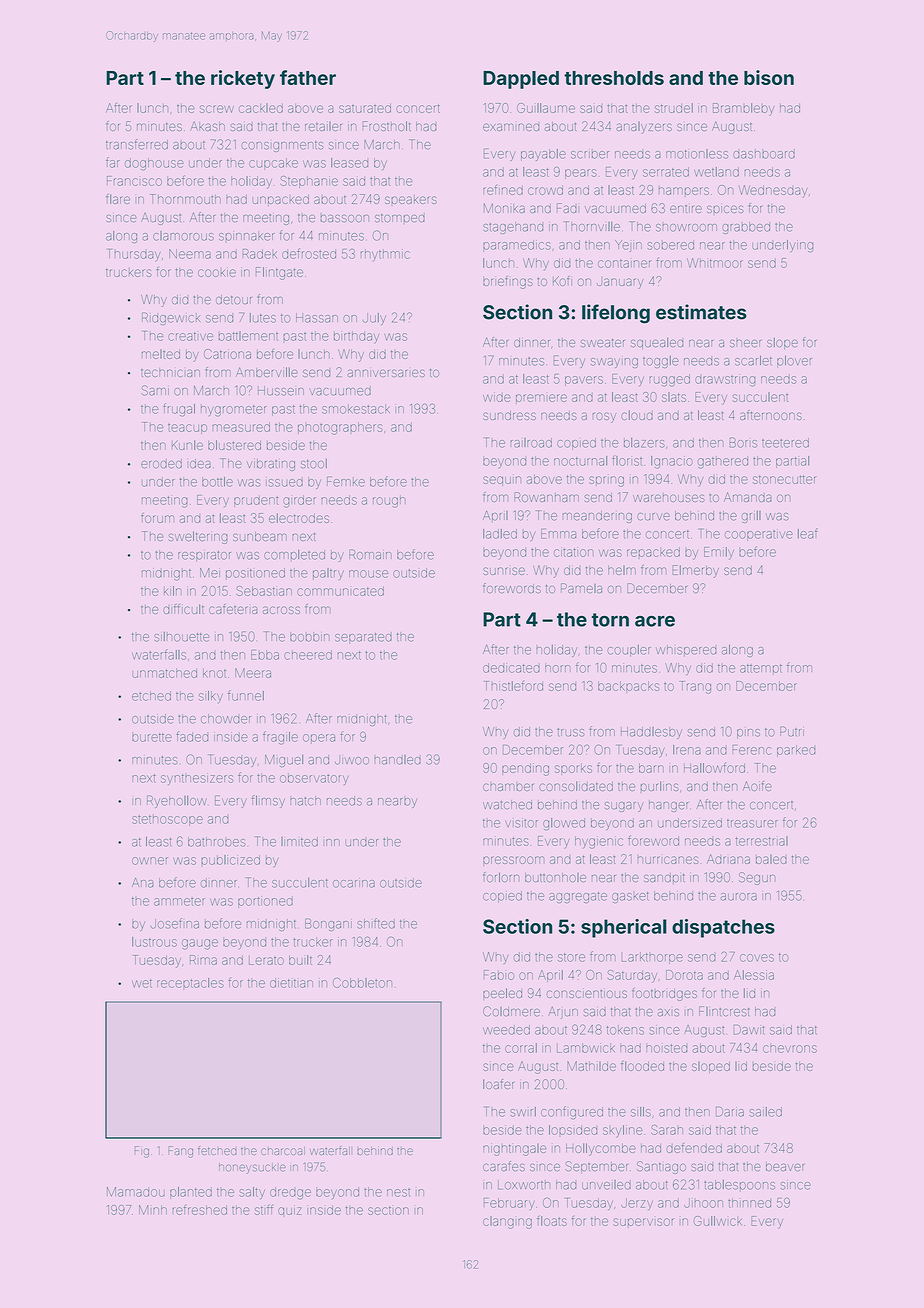 The width and height of the page is (924, 1308). I want to click on estimates, so click(701, 312).
